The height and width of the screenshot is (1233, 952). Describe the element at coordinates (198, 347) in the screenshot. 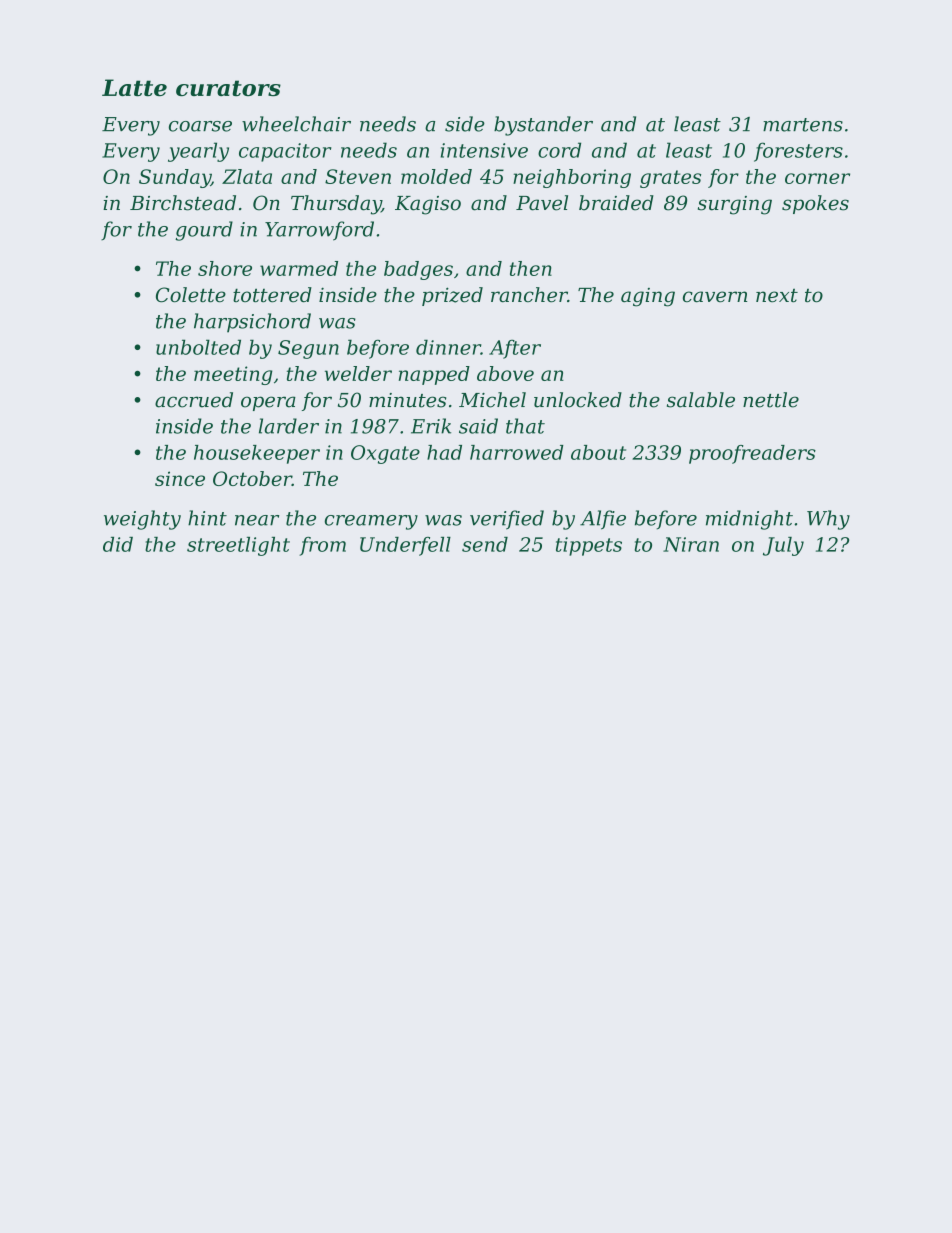

I see `unbolted` at that location.
